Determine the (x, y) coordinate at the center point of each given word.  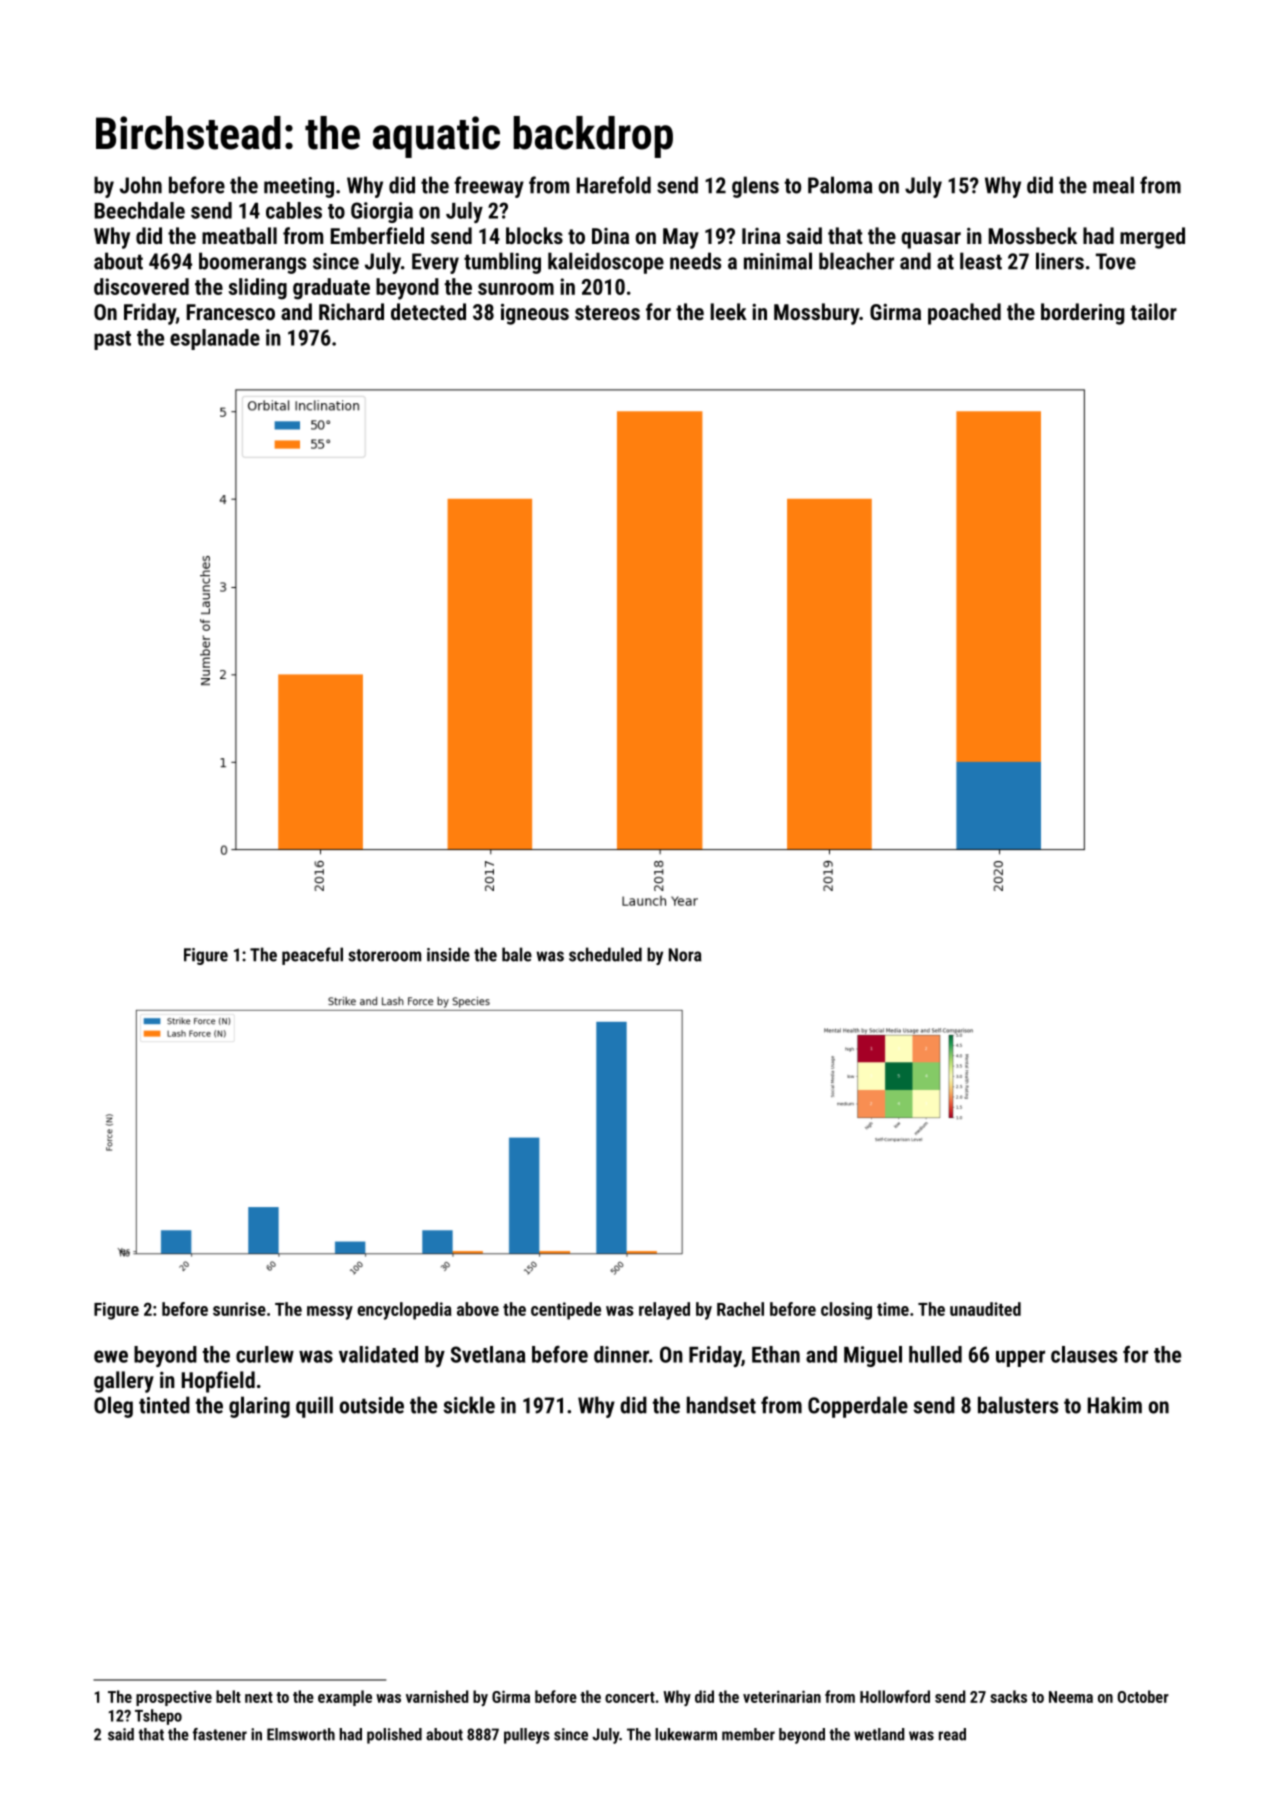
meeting (299, 187)
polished (394, 1736)
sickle (469, 1405)
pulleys (527, 1736)
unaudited (985, 1309)
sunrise (239, 1309)
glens (755, 187)
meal (1113, 185)
